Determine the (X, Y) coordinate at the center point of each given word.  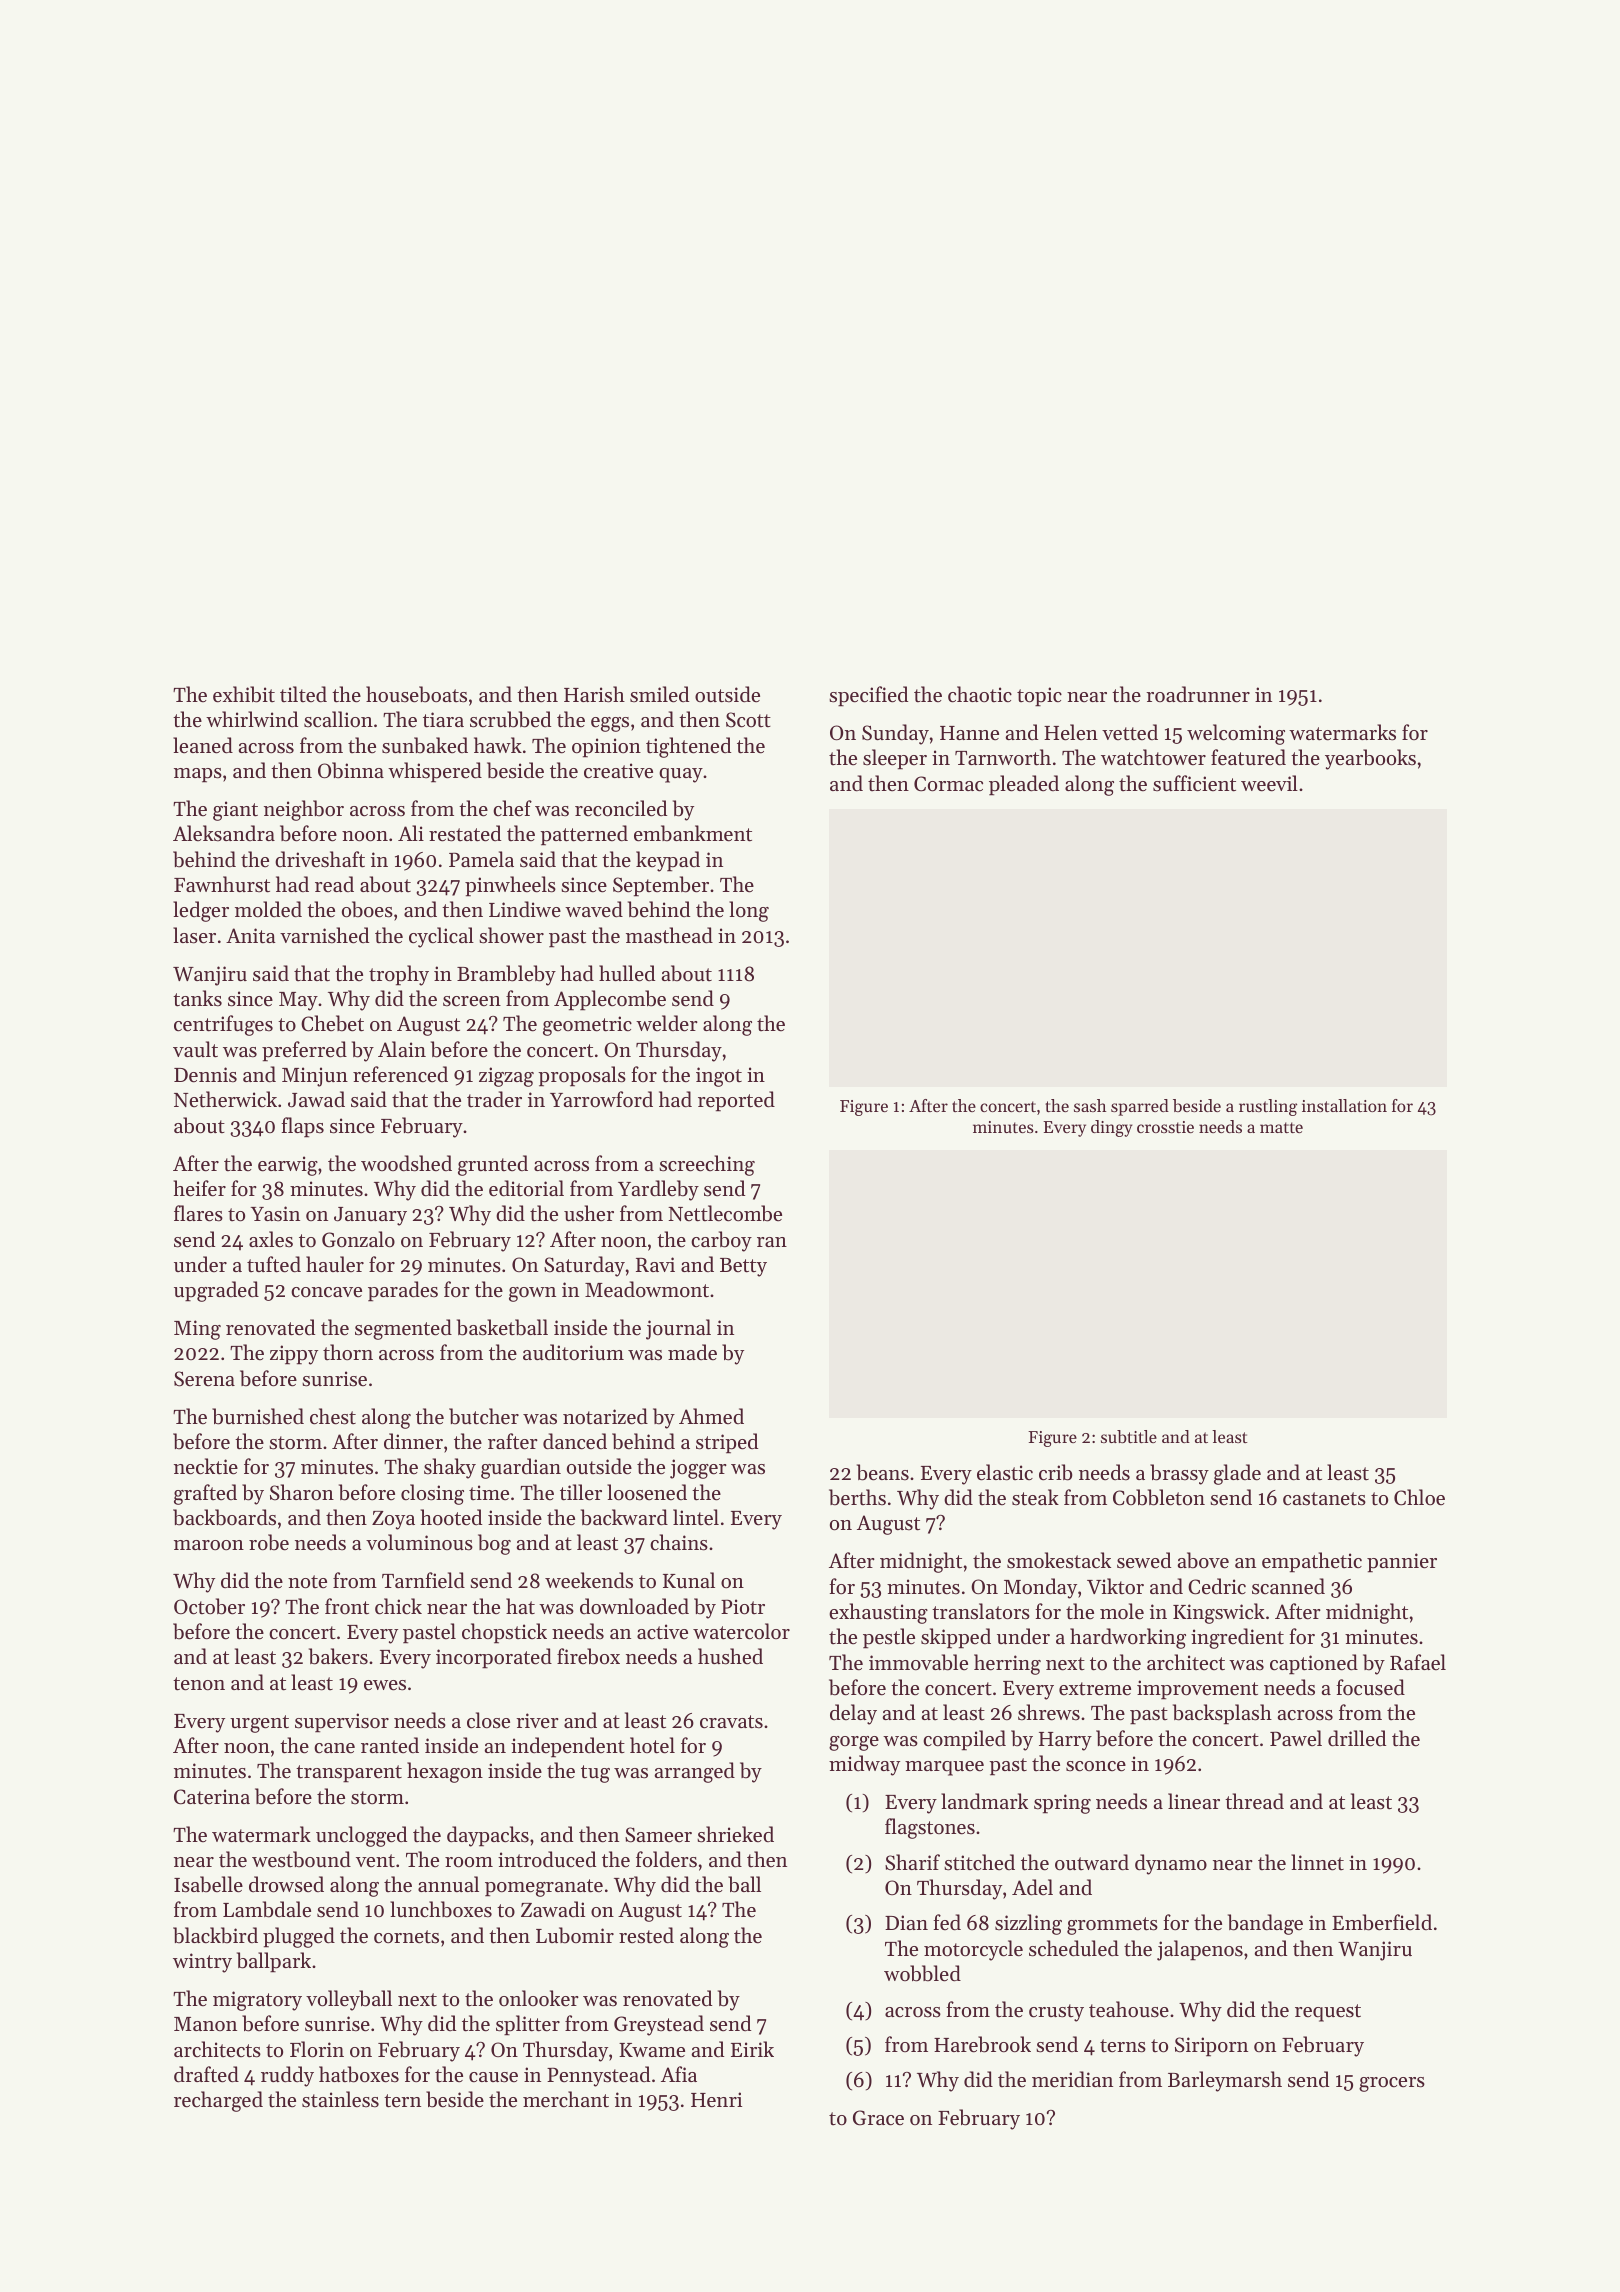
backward (624, 1517)
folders (666, 1859)
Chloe (1419, 1497)
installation (1344, 1105)
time (489, 1493)
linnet (1317, 1862)
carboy (721, 1241)
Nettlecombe (725, 1213)
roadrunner (1198, 694)
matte (1281, 1127)
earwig (288, 1166)
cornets (406, 1937)
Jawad (316, 1099)
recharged (218, 2101)
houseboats (416, 694)
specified (868, 696)
